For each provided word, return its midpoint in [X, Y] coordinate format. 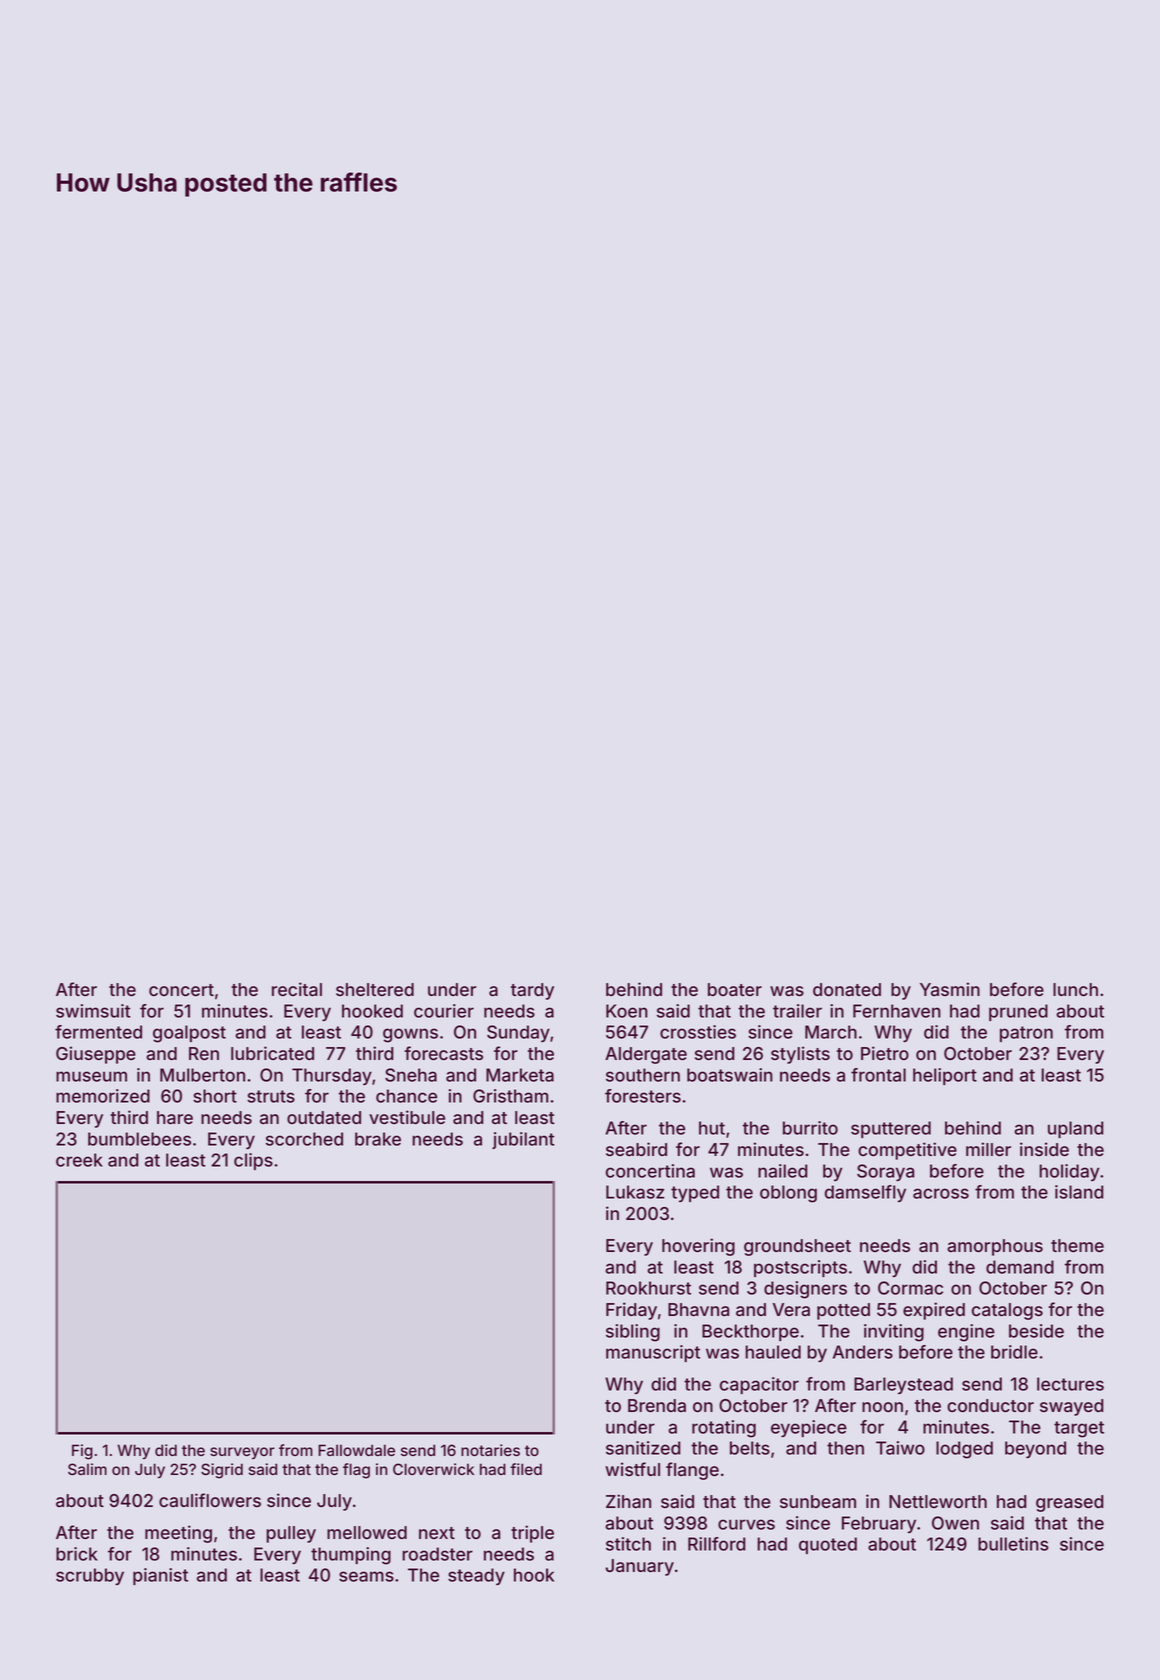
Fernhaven [897, 1011]
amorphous [995, 1247]
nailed [783, 1171]
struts [271, 1096]
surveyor [242, 1453]
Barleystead [903, 1385]
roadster [437, 1554]
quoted [828, 1545]
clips [253, 1161]
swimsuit [93, 1011]
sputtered [891, 1129]
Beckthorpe [750, 1332]
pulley [291, 1534]
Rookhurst [648, 1288]
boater [735, 990]
